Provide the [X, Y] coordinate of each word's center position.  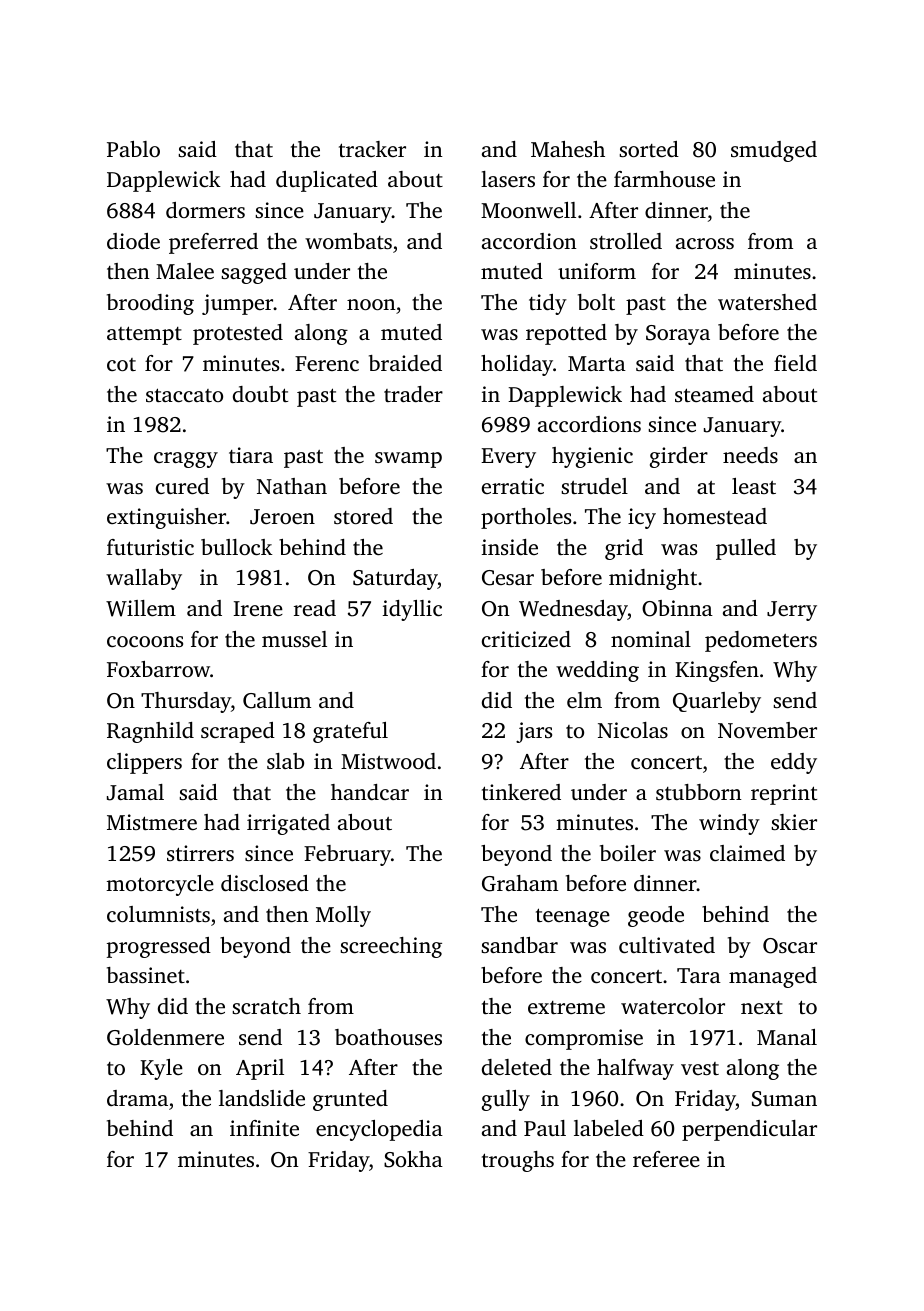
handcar [370, 792]
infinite [264, 1128]
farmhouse [664, 179]
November [767, 730]
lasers [508, 179]
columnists [158, 914]
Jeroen [282, 517]
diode [133, 241]
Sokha [413, 1159]
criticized [526, 639]
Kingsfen [717, 671]
